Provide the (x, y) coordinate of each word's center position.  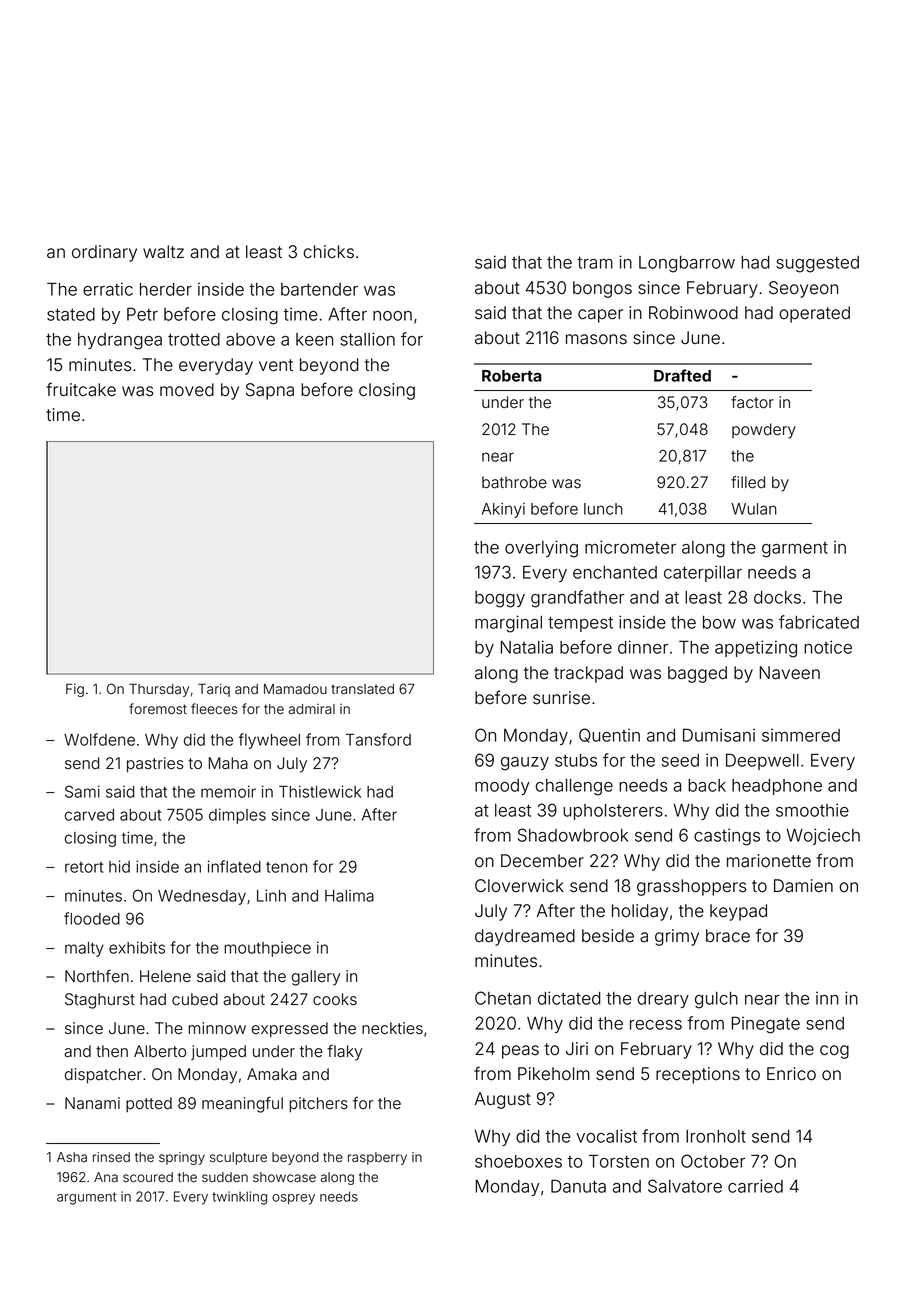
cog (834, 1052)
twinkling (239, 1198)
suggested (817, 264)
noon (392, 316)
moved (187, 390)
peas (520, 1052)
